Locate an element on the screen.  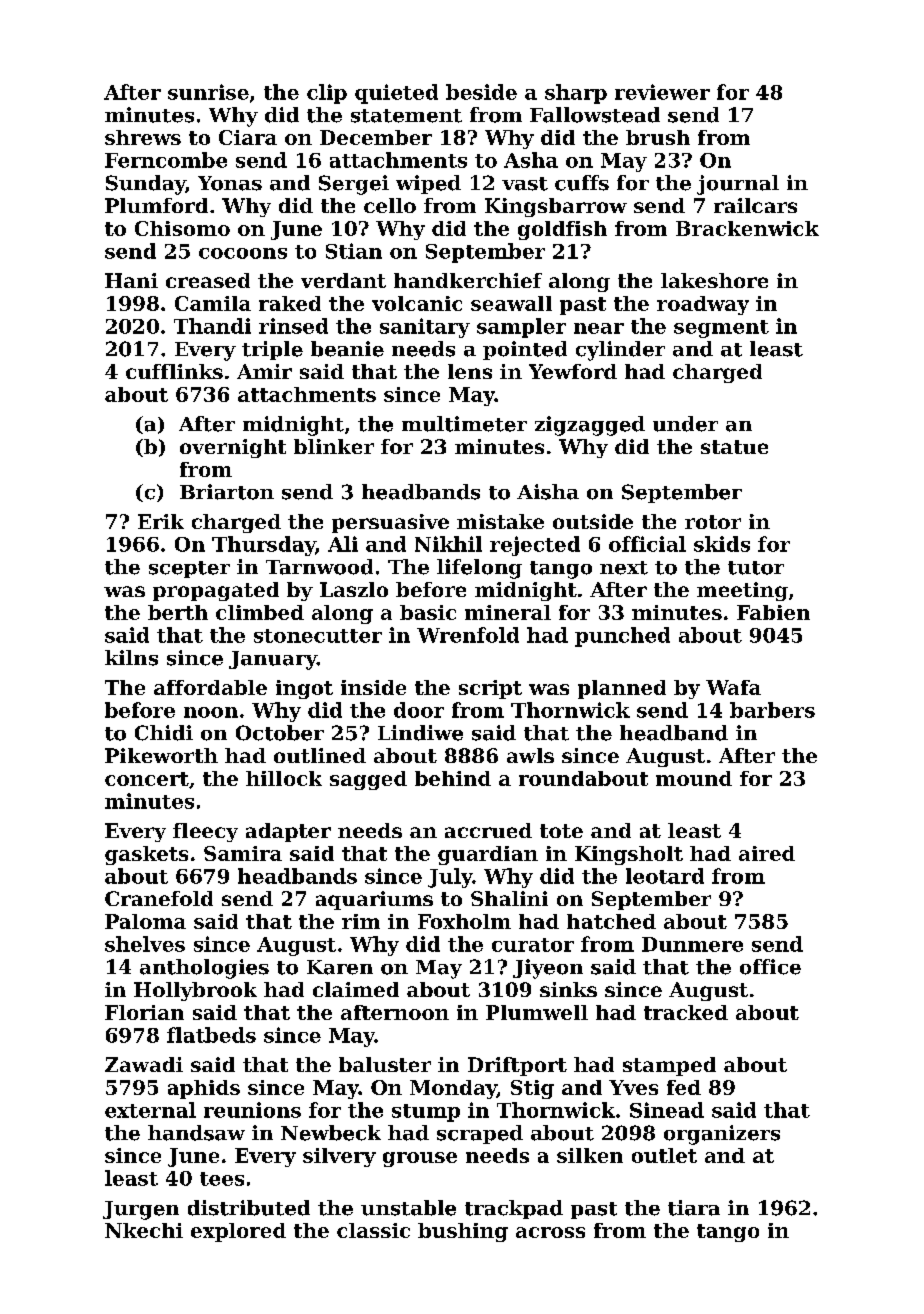
tiara is located at coordinates (694, 1208).
